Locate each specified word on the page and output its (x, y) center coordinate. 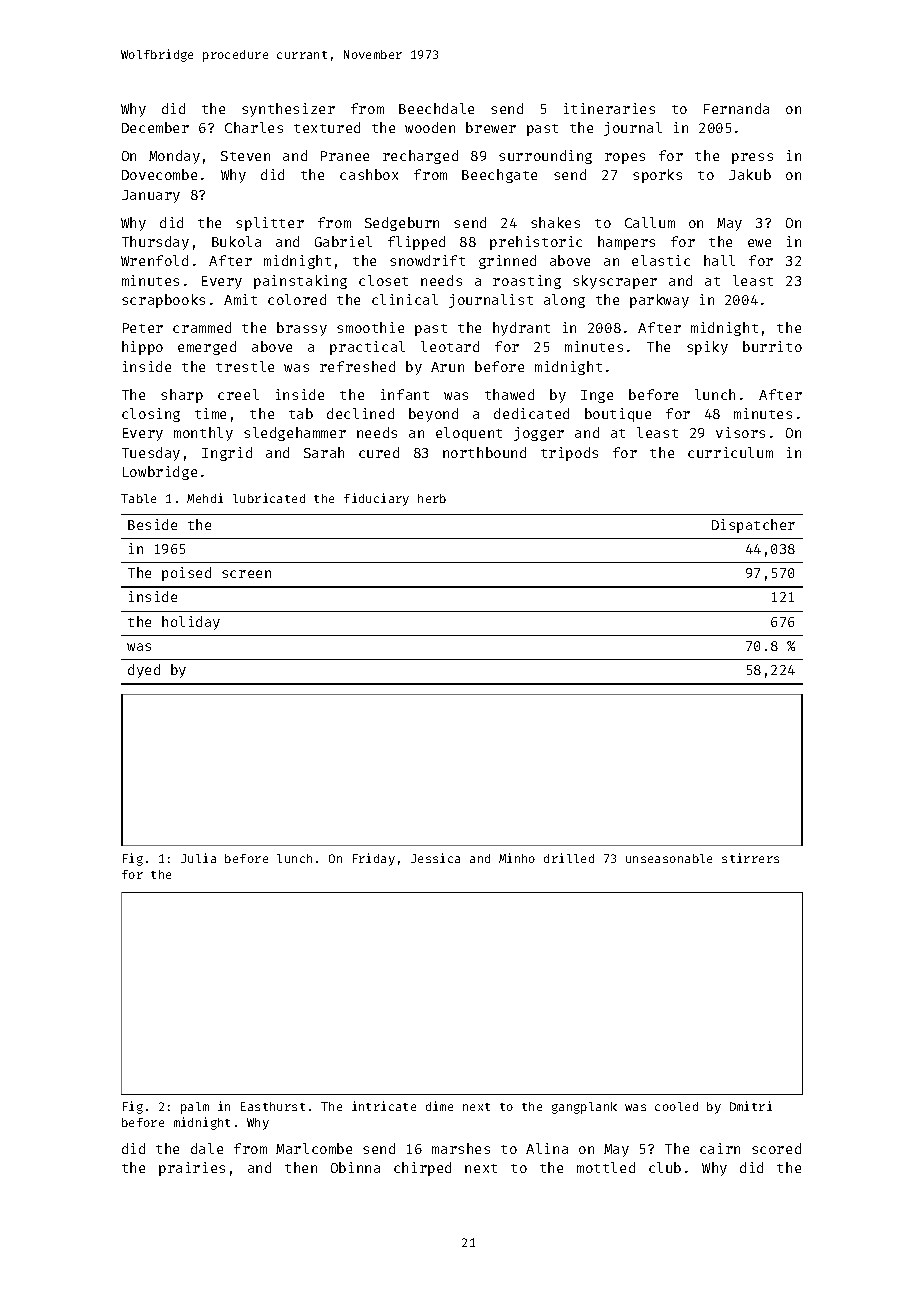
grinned (507, 262)
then (301, 1167)
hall (719, 260)
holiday (191, 623)
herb (432, 498)
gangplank (584, 1108)
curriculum (730, 452)
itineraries (609, 108)
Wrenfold (154, 260)
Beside (152, 524)
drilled (569, 858)
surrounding (545, 157)
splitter (270, 224)
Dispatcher (753, 526)
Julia (198, 858)
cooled (676, 1106)
